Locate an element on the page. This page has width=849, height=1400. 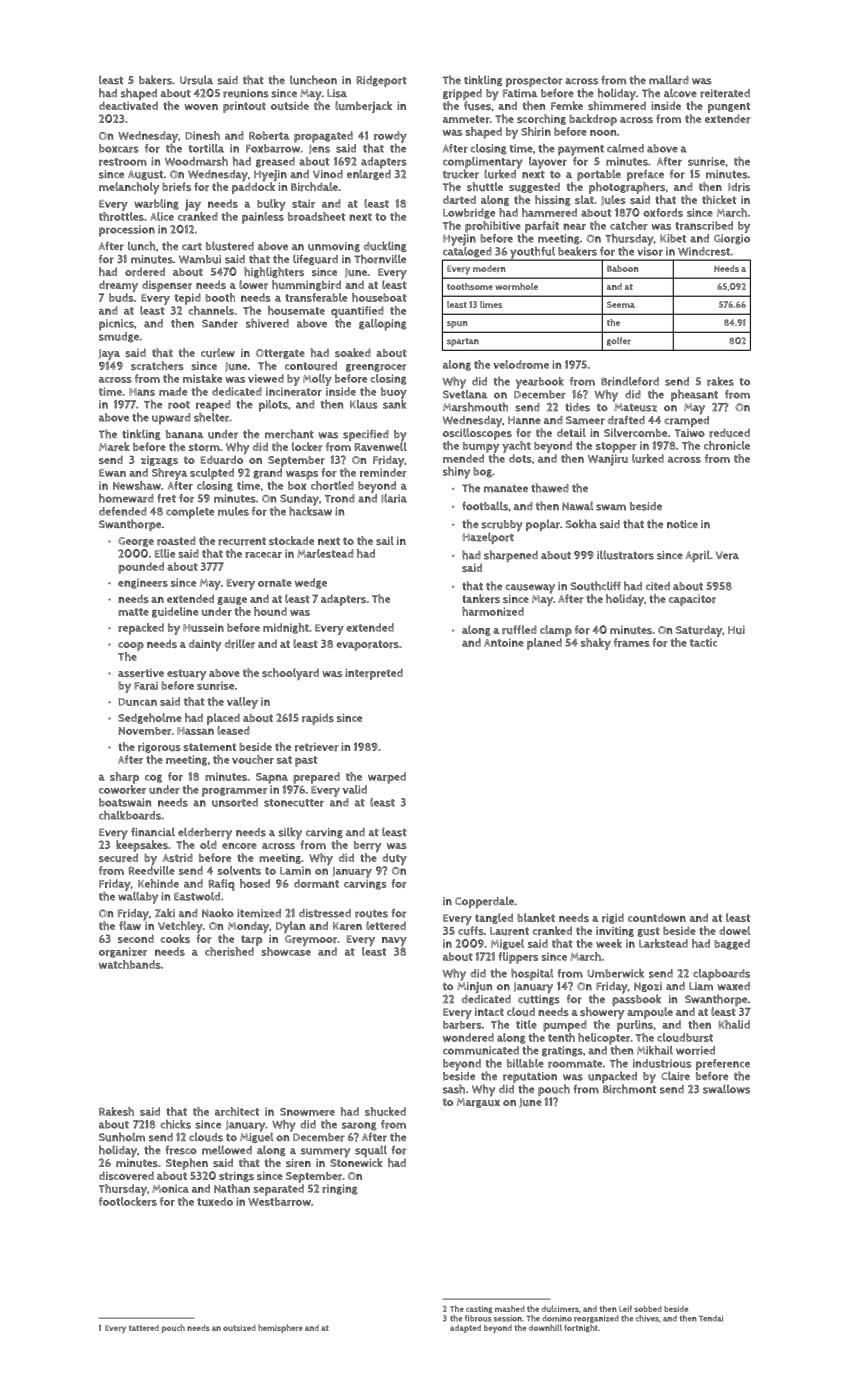
tarp is located at coordinates (251, 940).
